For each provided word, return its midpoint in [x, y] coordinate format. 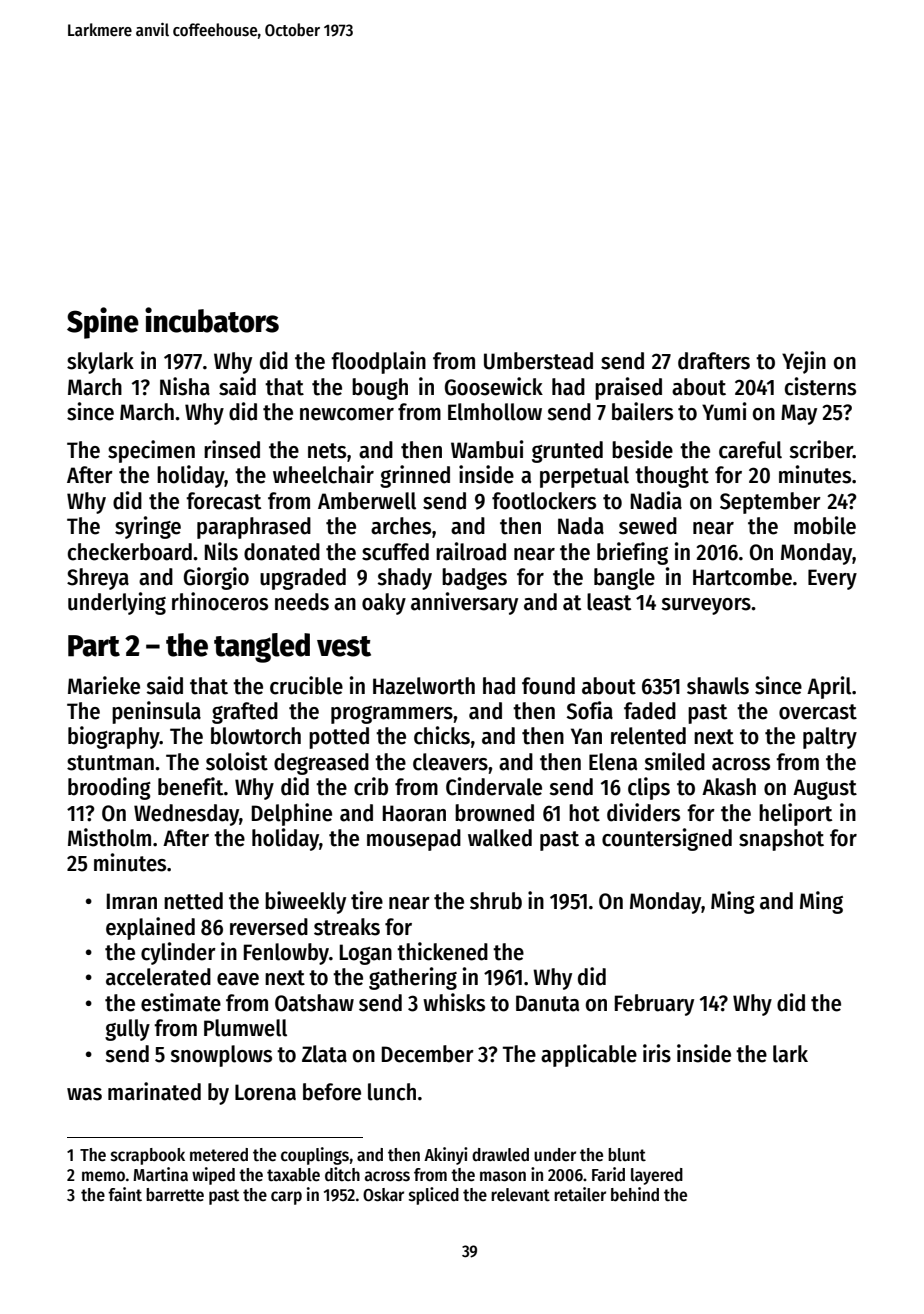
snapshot [781, 840]
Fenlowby [286, 954]
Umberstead [538, 361]
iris [657, 1053]
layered [657, 1176]
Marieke [104, 685]
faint [125, 1194]
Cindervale [494, 786]
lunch [392, 1092]
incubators [212, 320]
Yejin [804, 362]
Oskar [383, 1195]
